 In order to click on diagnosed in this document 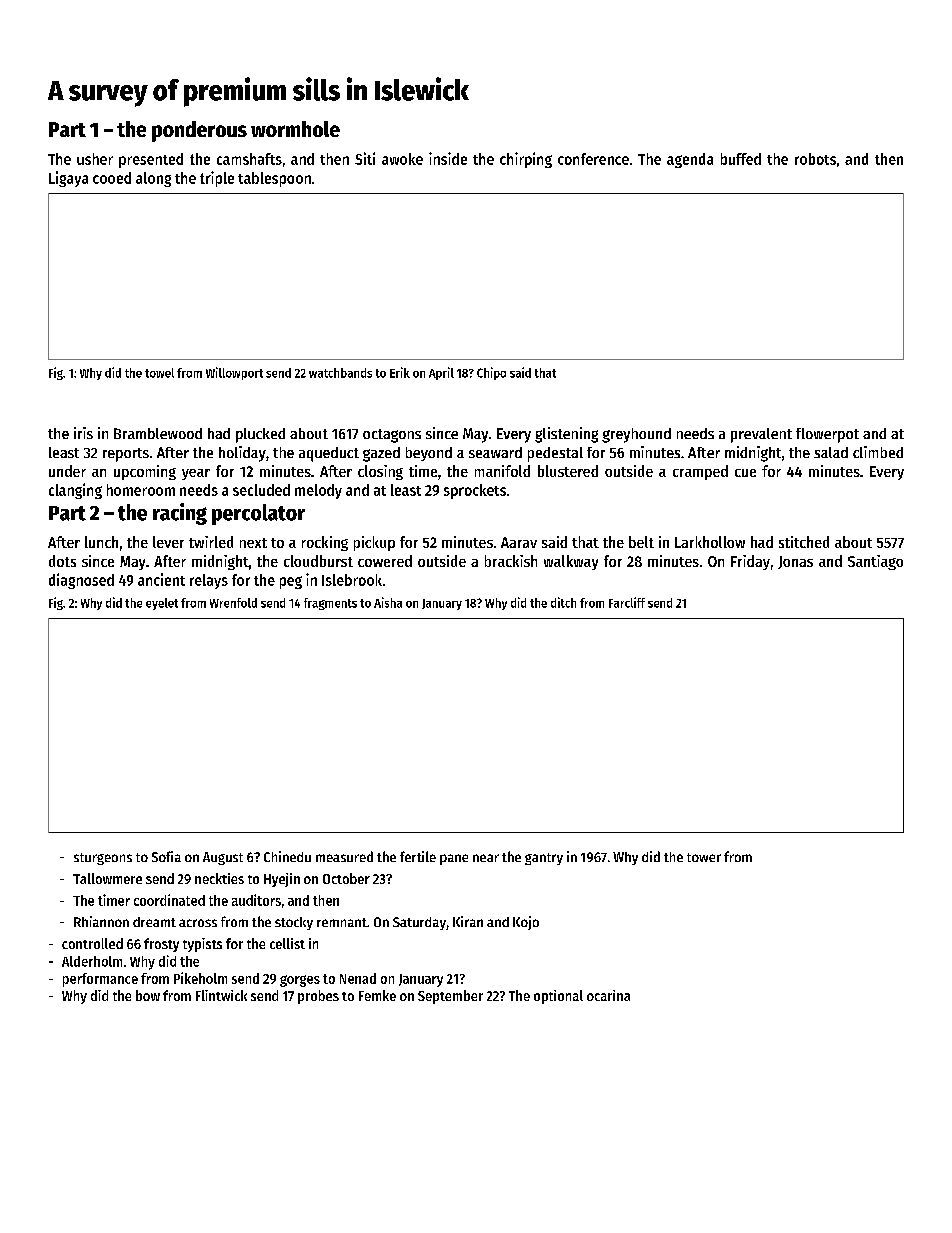, I will do `click(81, 581)`.
